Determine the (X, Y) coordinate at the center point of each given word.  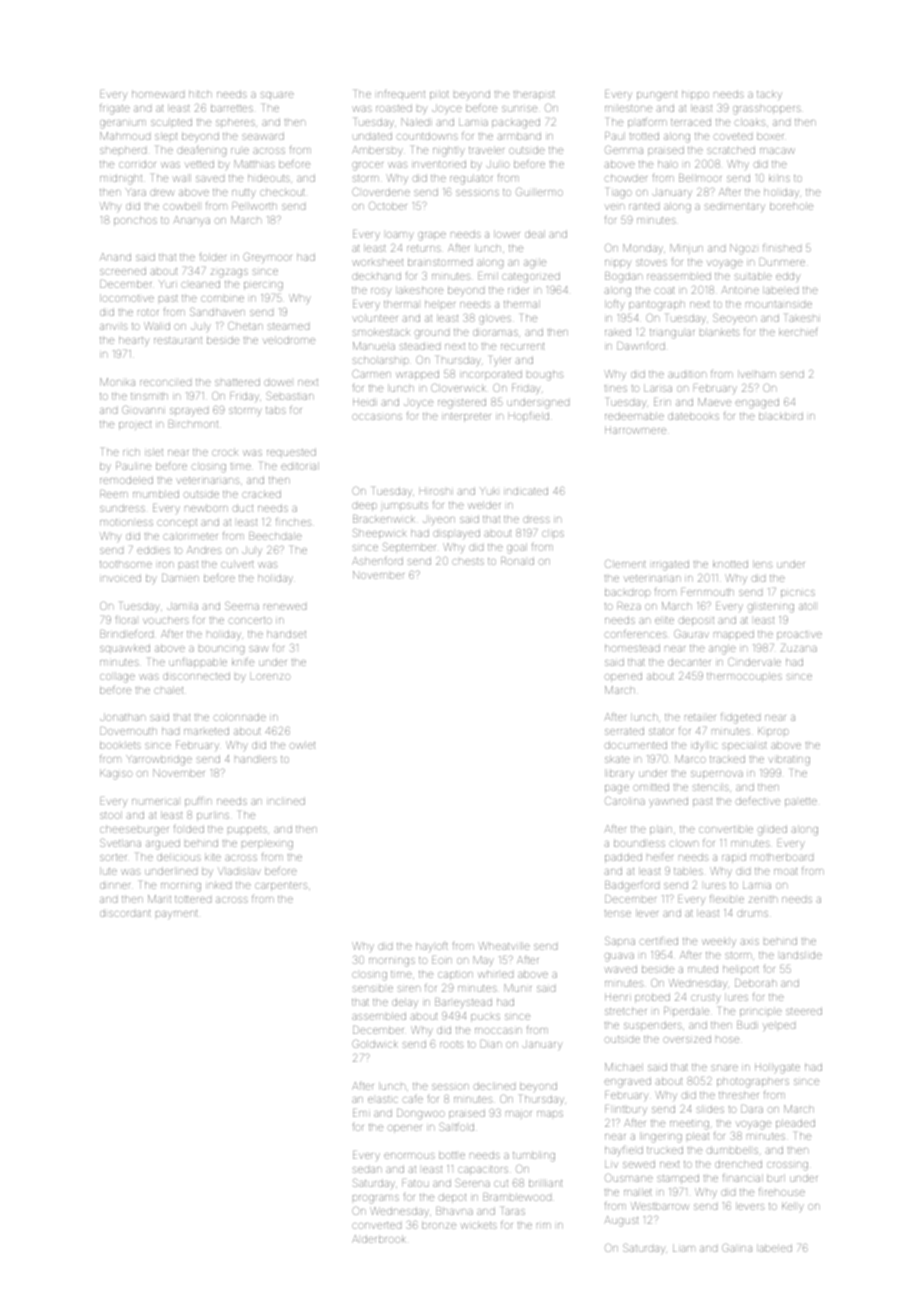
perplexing (267, 844)
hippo (695, 95)
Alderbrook (379, 1239)
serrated (624, 731)
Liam (684, 1248)
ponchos (135, 221)
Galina (737, 1248)
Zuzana (799, 648)
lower (507, 234)
